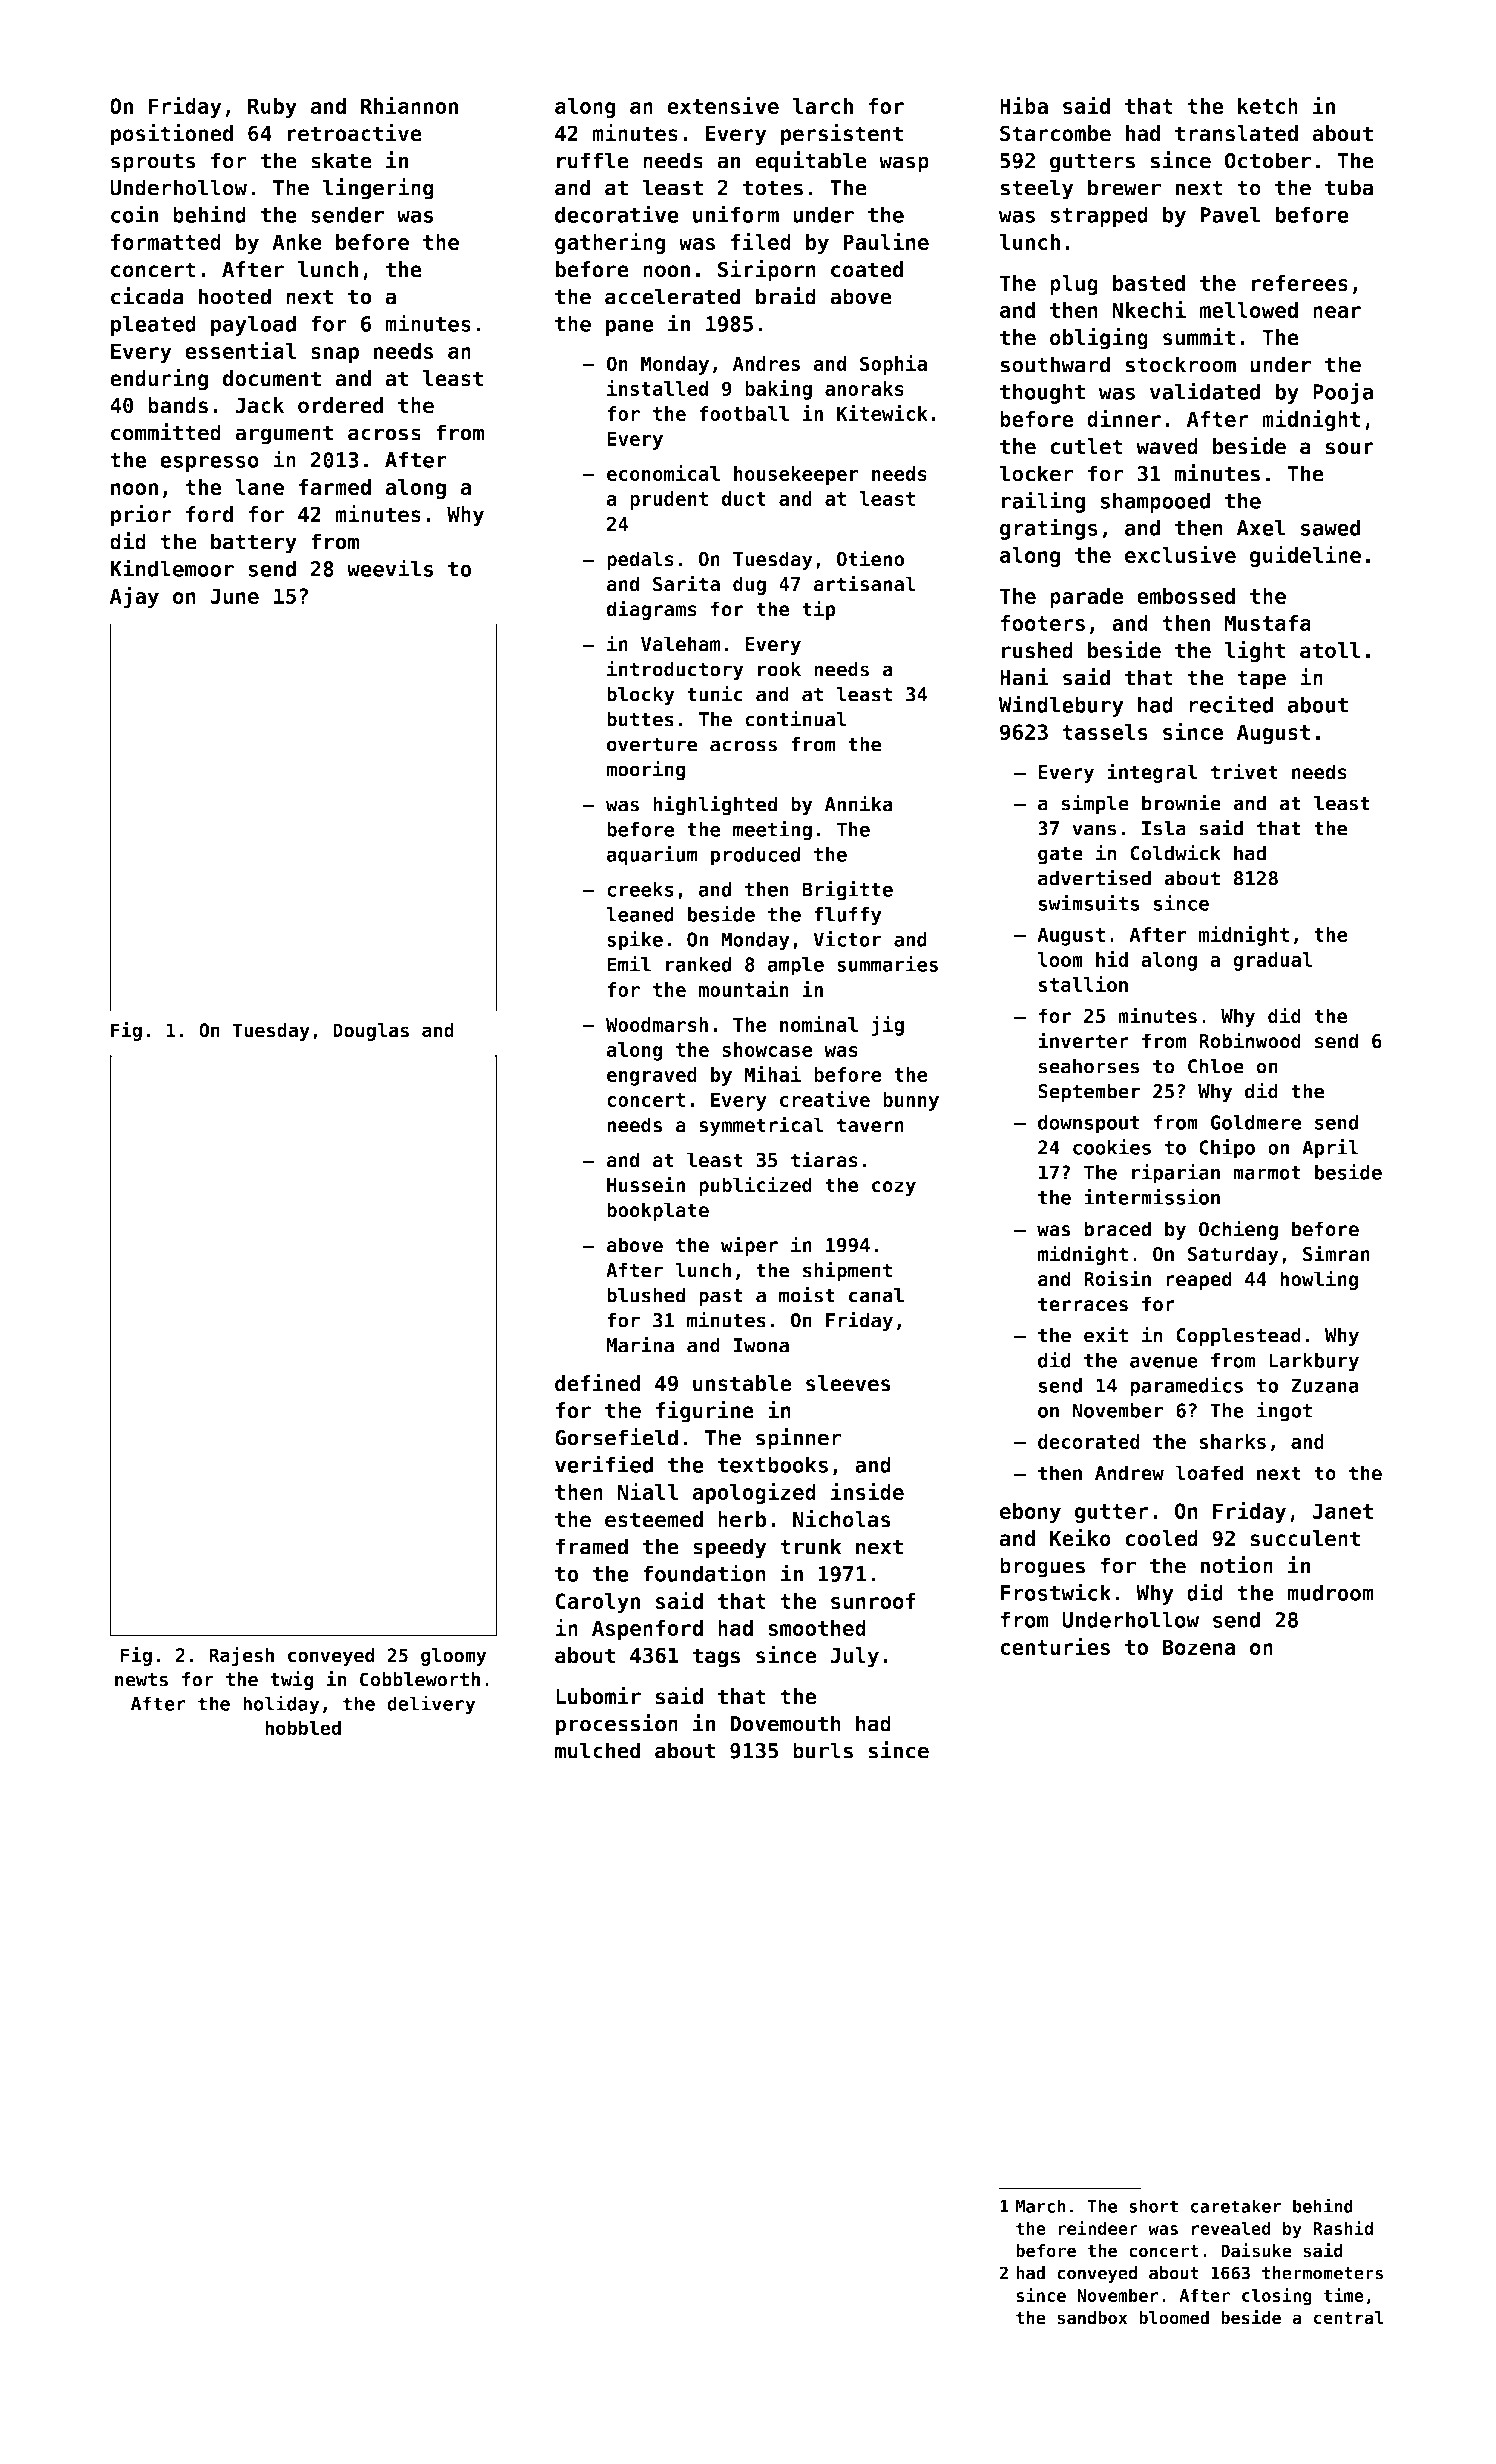 The height and width of the document is (2464, 1496). I want to click on Axel, so click(1261, 527).
